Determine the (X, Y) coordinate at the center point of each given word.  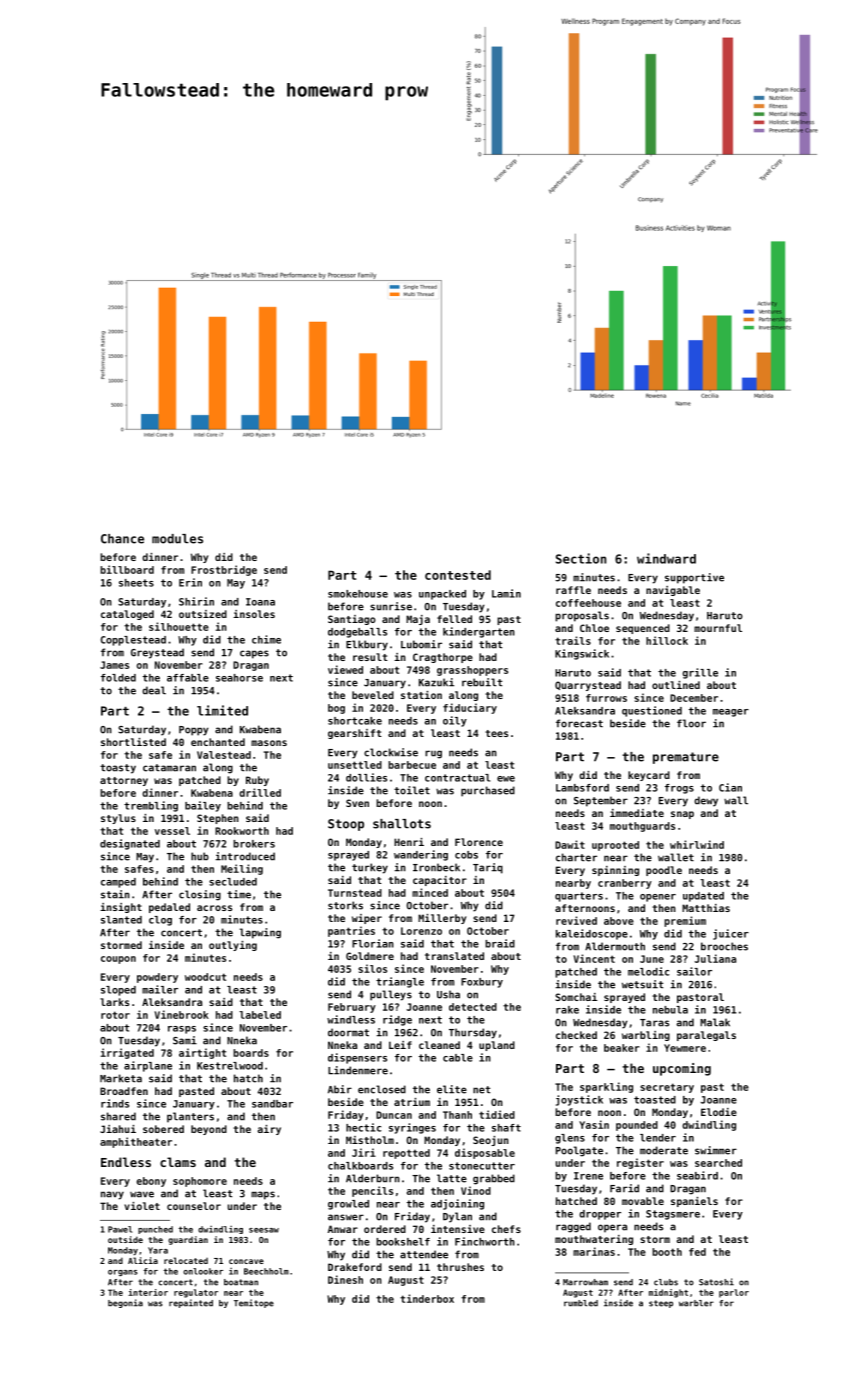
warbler (696, 1303)
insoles (254, 614)
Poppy (194, 731)
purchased (488, 791)
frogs (679, 789)
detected (473, 1007)
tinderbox (427, 1298)
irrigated (127, 1053)
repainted (191, 1303)
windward (666, 558)
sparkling (606, 1087)
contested (458, 575)
